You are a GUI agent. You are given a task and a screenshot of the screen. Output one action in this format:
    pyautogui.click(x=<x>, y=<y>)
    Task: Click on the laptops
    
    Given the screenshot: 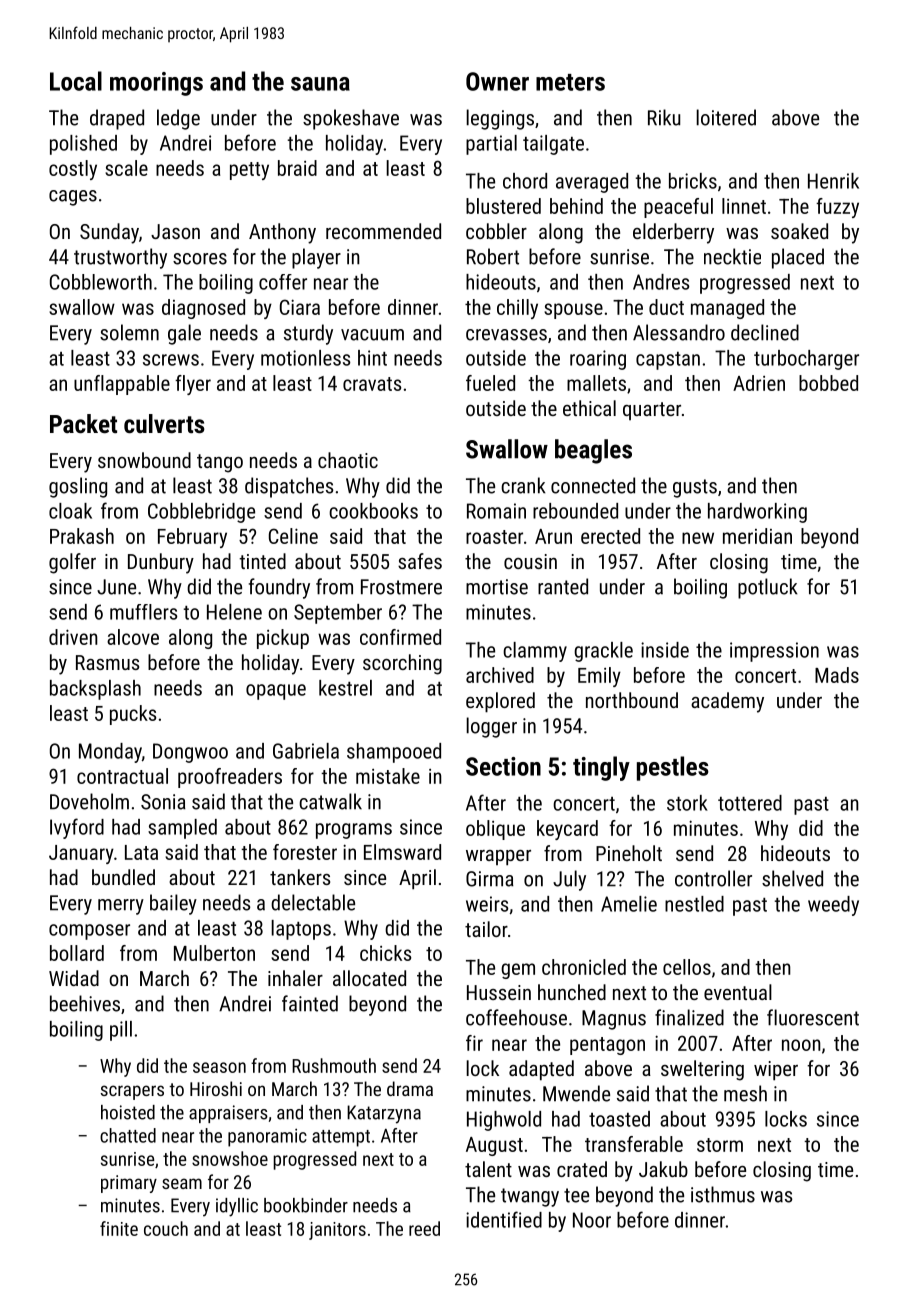 What is the action you would take?
    pyautogui.click(x=301, y=930)
